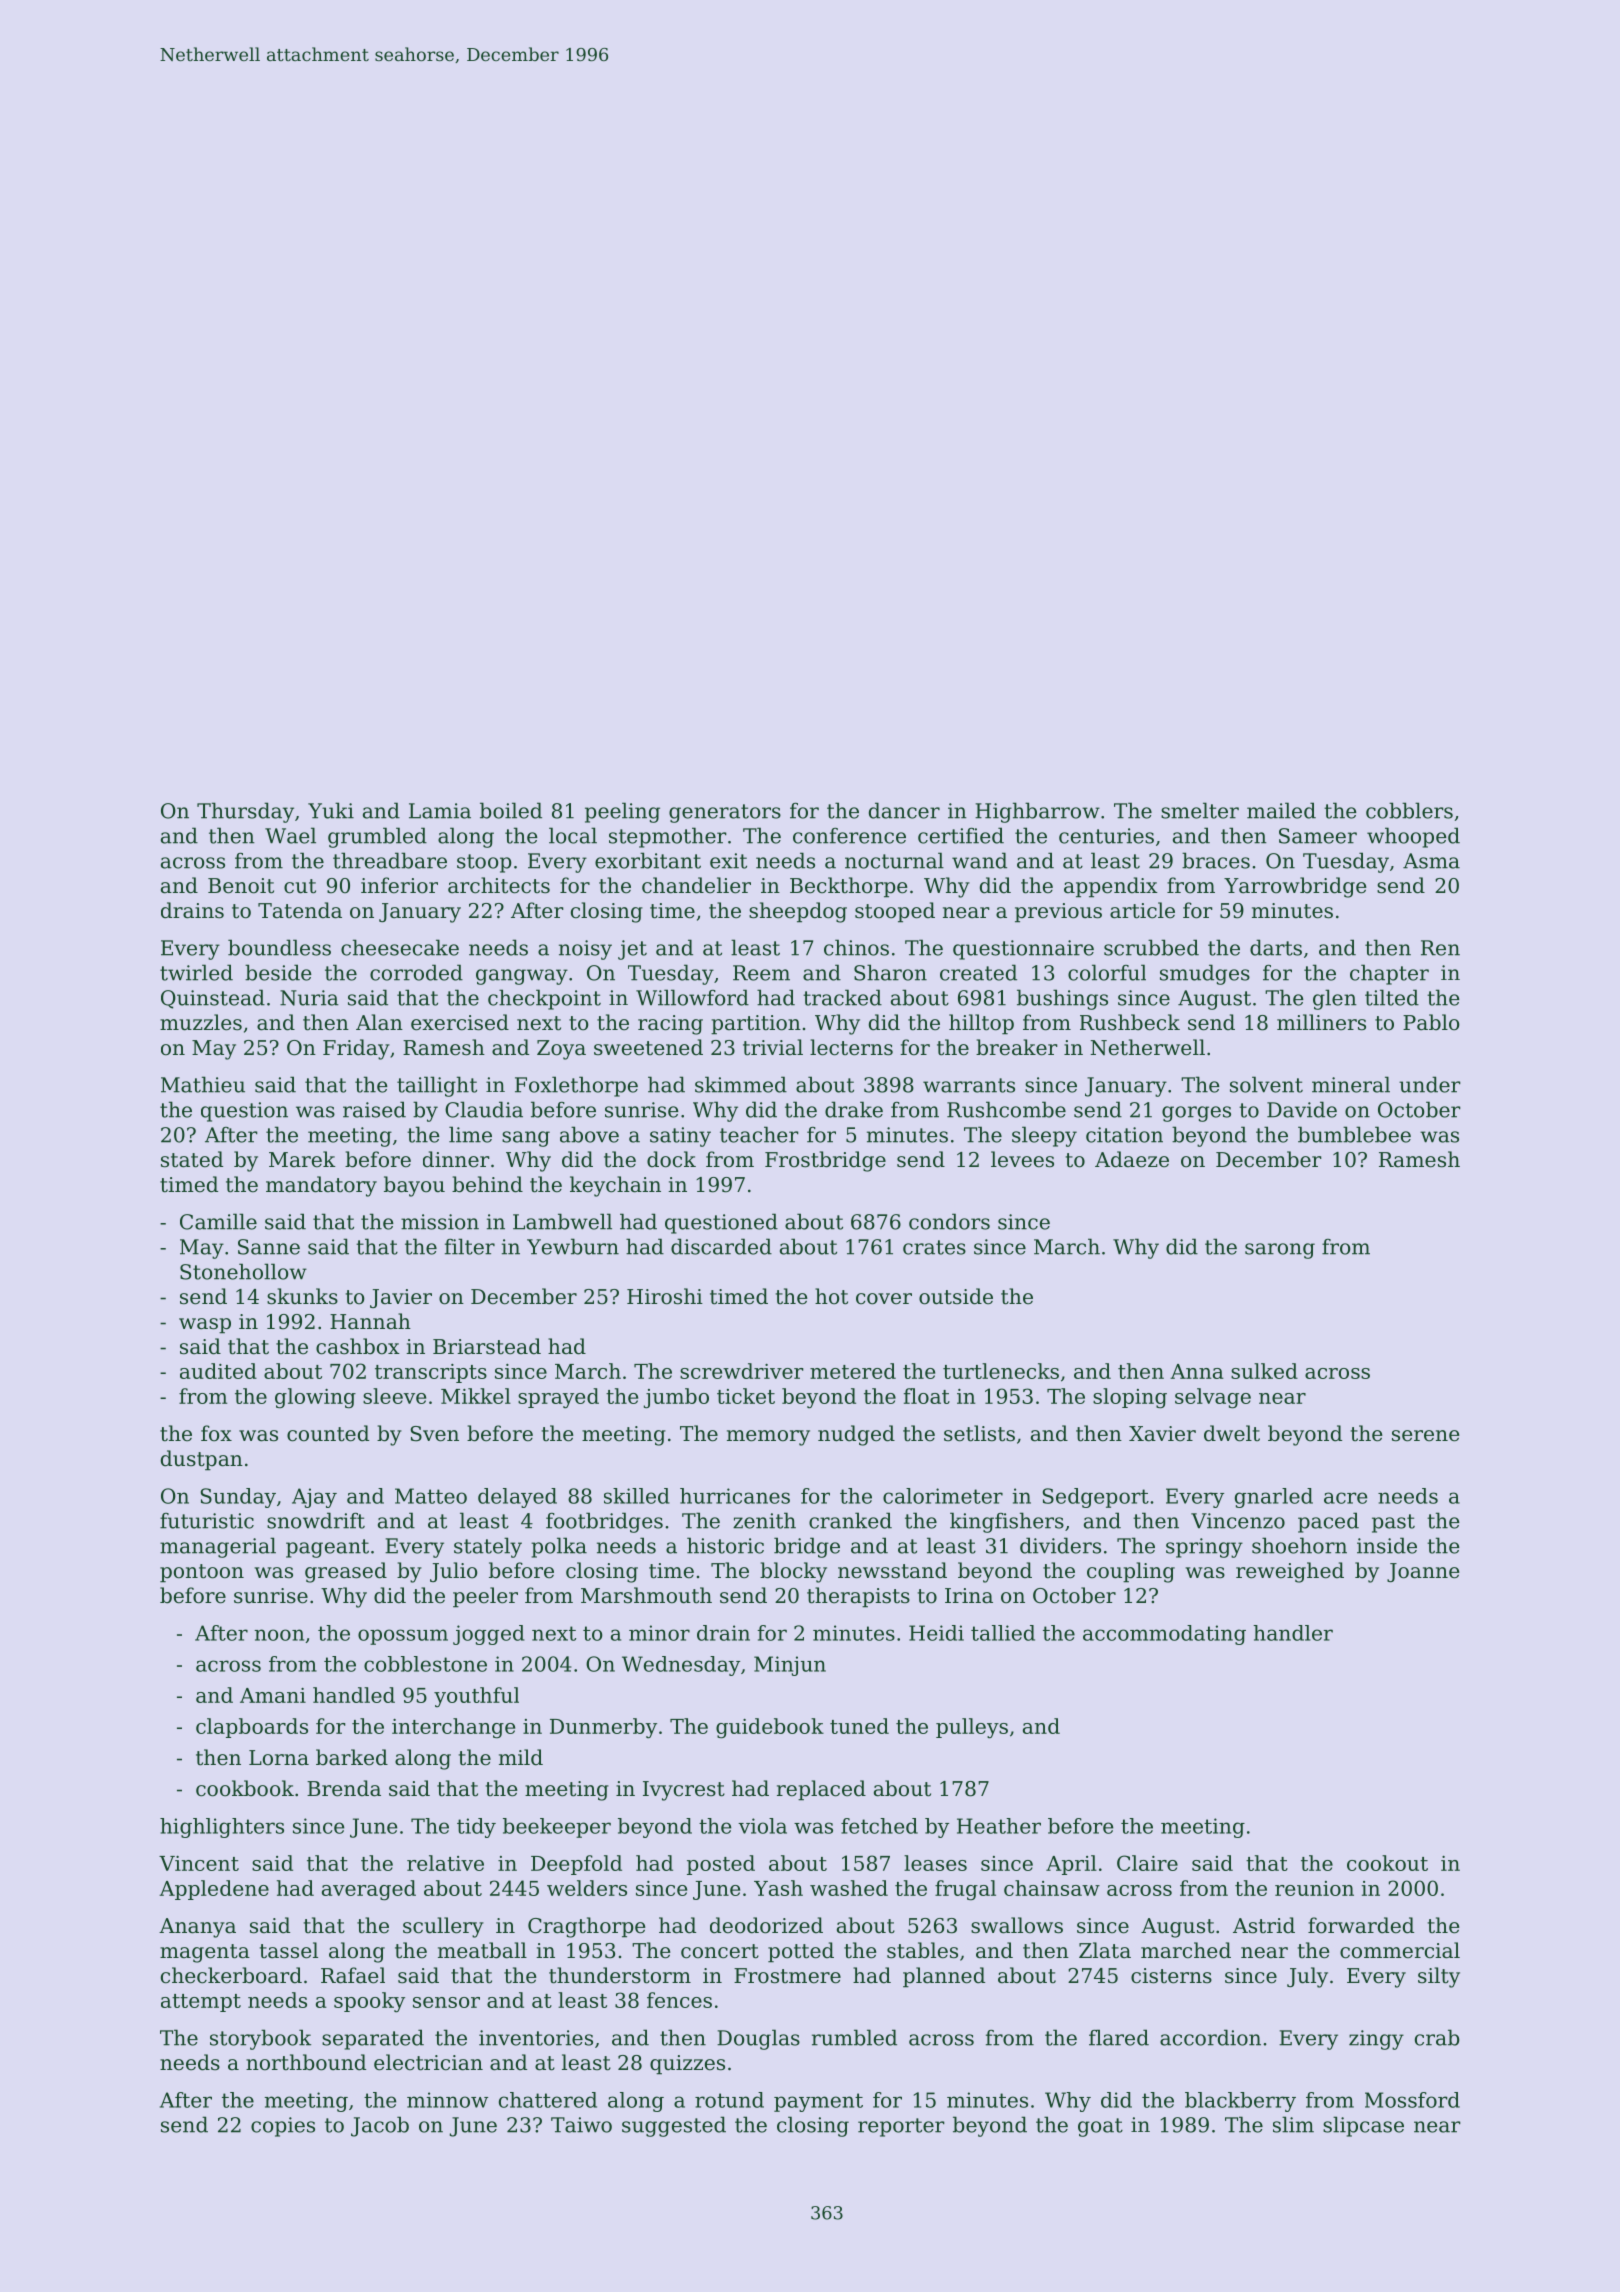  I want to click on suggested, so click(674, 2126).
